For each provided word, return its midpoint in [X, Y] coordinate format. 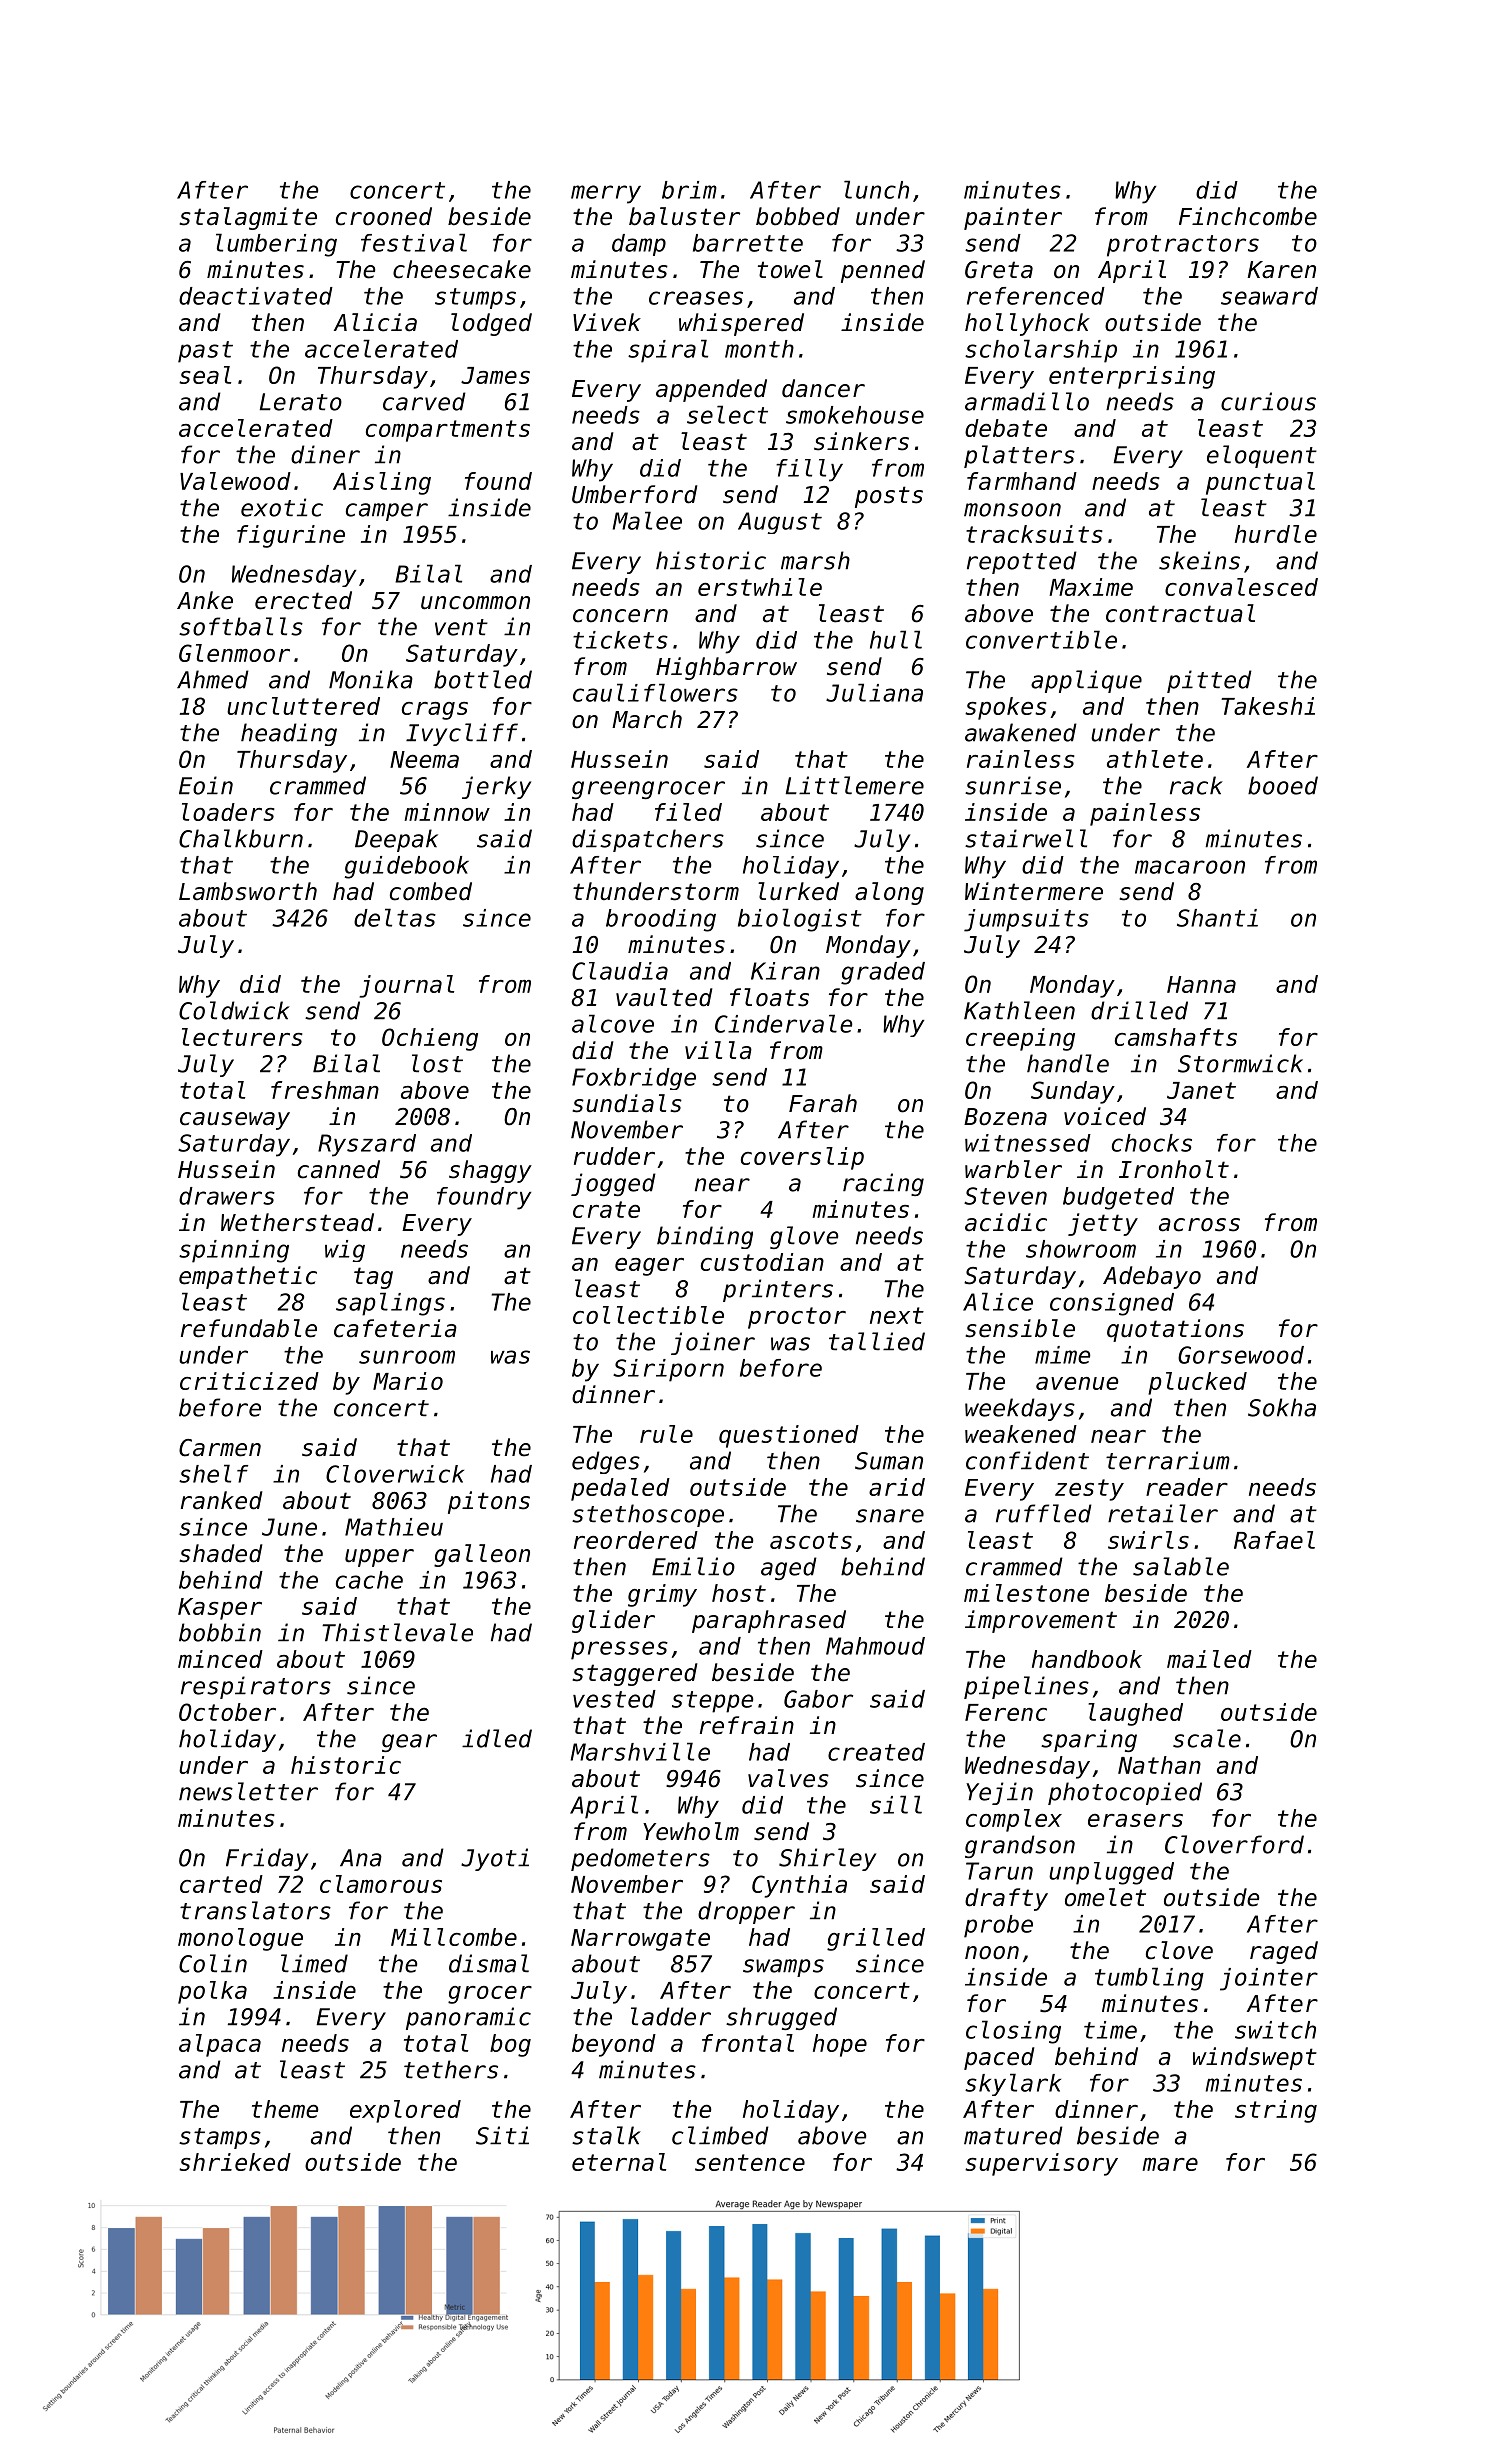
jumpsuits [1026, 920]
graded [883, 973]
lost [437, 1063]
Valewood [235, 481]
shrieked [235, 2162]
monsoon [1012, 510]
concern [620, 616]
